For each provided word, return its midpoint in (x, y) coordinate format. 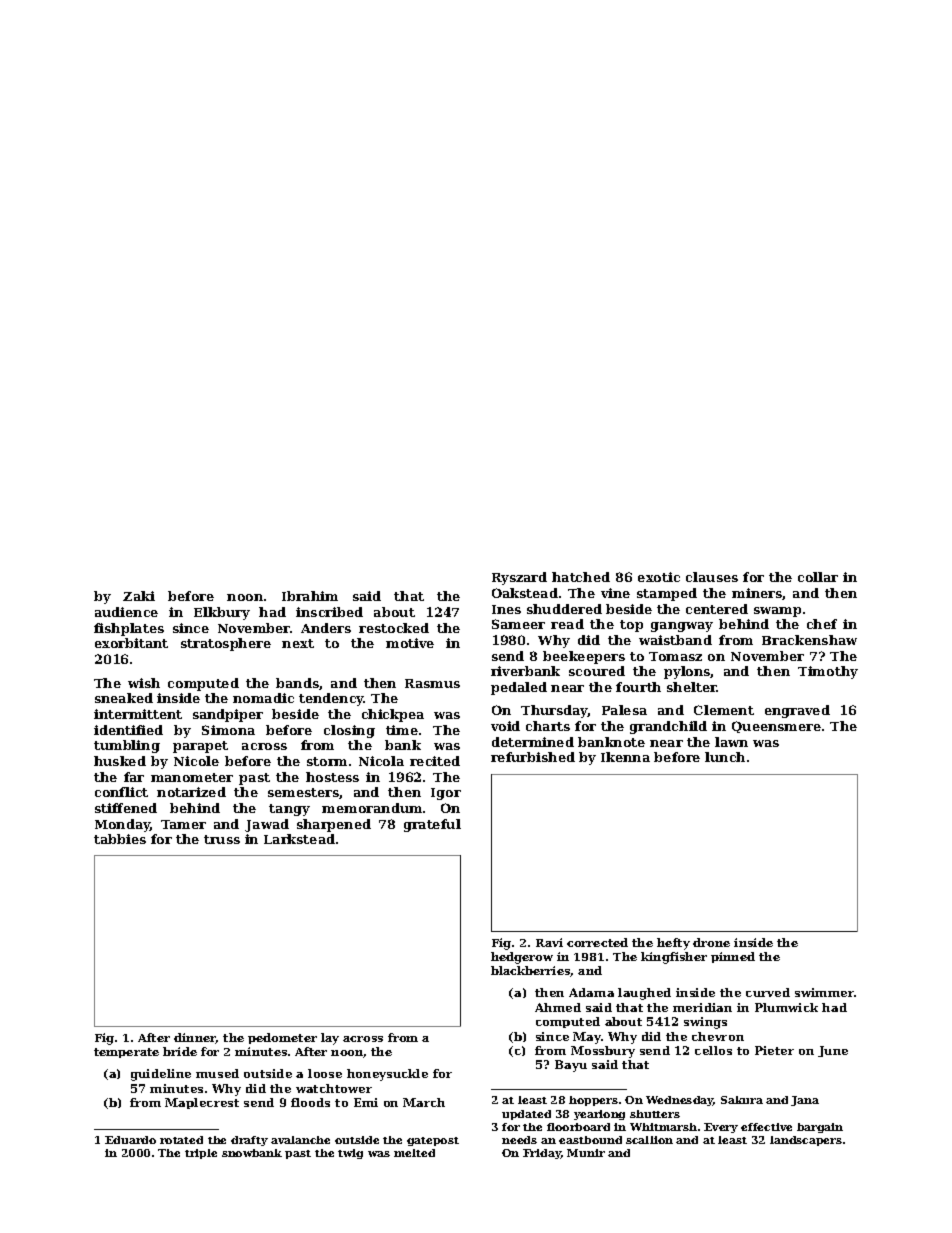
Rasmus (432, 683)
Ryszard (519, 578)
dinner (195, 1038)
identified (128, 730)
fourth (638, 687)
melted (414, 1153)
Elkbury (222, 613)
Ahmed (558, 1007)
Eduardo (130, 1140)
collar (818, 577)
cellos (713, 1050)
